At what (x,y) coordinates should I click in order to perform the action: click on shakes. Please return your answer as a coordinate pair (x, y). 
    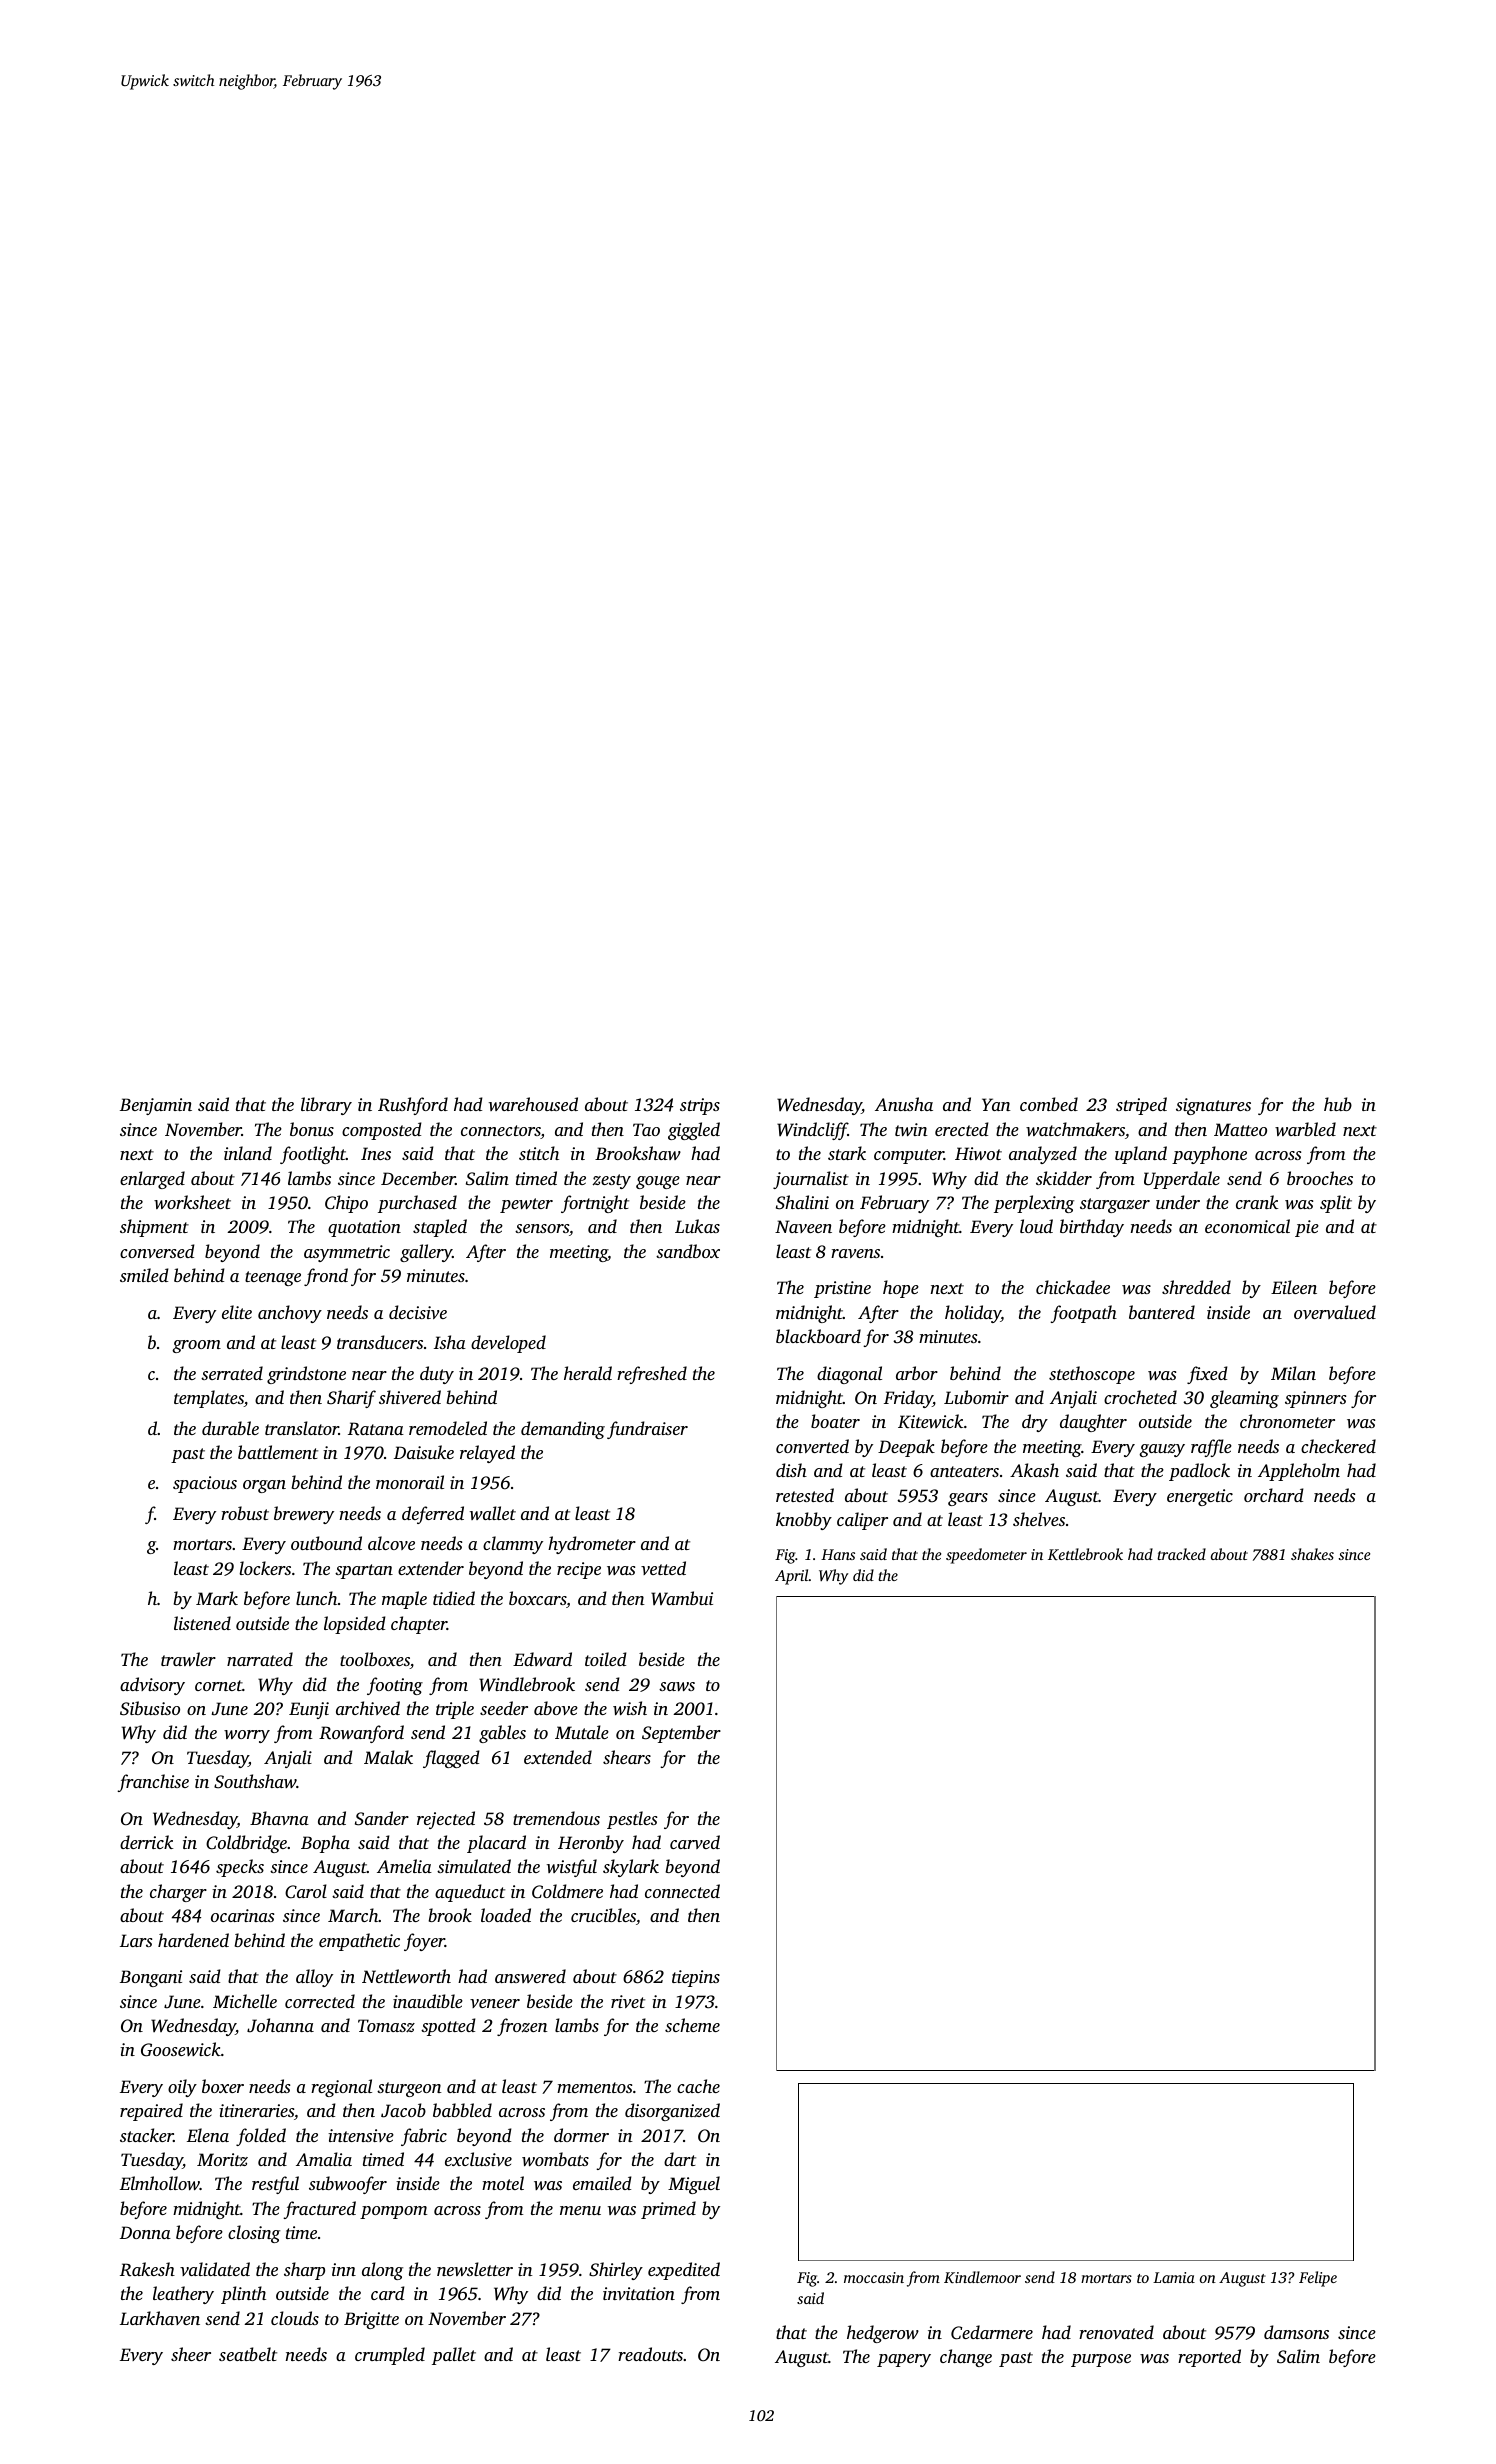
    Looking at the image, I should click on (1312, 1554).
